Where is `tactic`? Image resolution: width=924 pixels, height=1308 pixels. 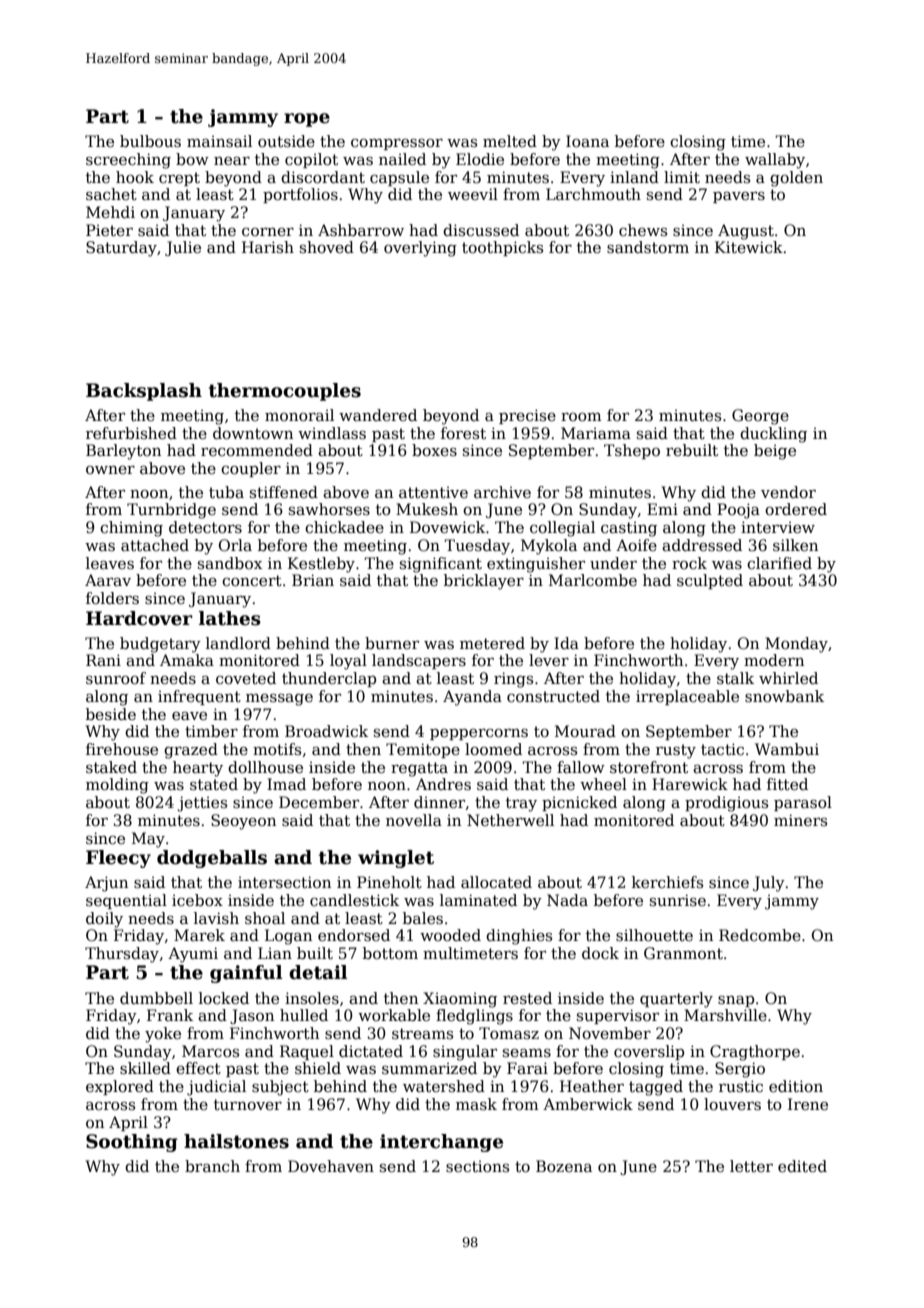 tactic is located at coordinates (722, 749).
